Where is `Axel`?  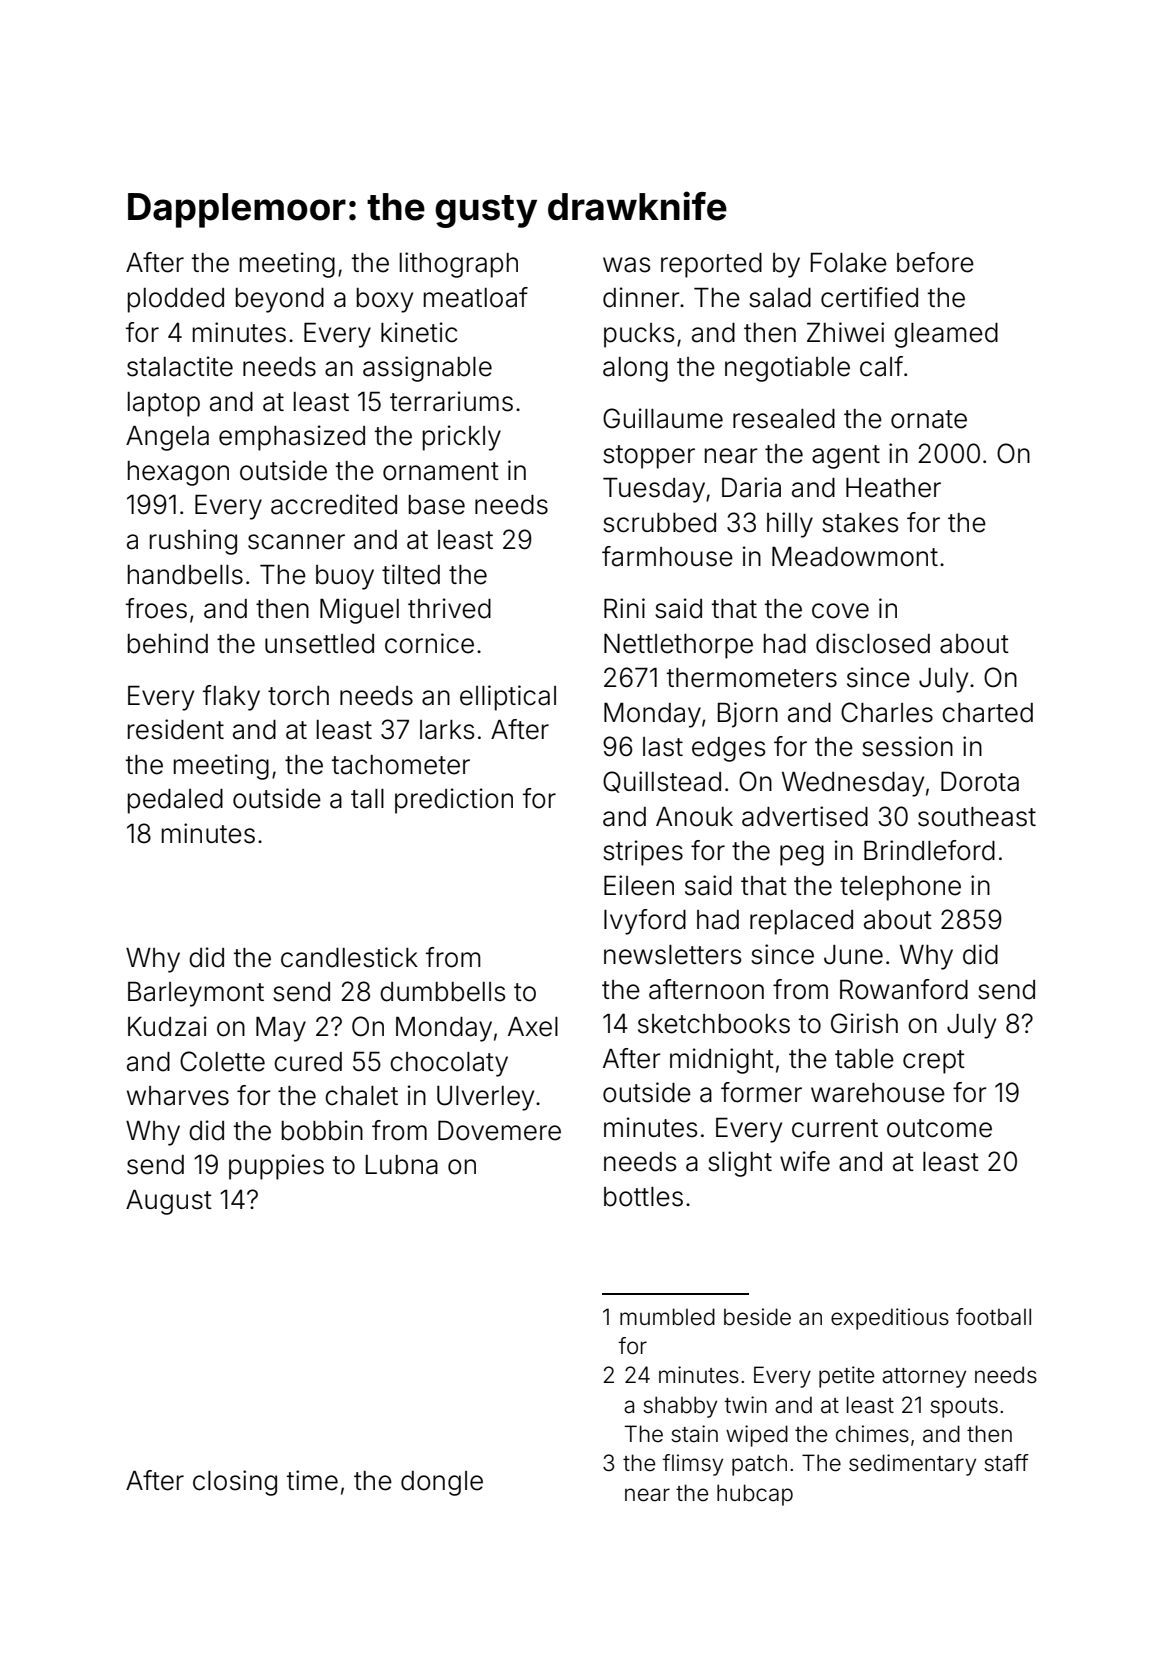 Axel is located at coordinates (533, 1027).
